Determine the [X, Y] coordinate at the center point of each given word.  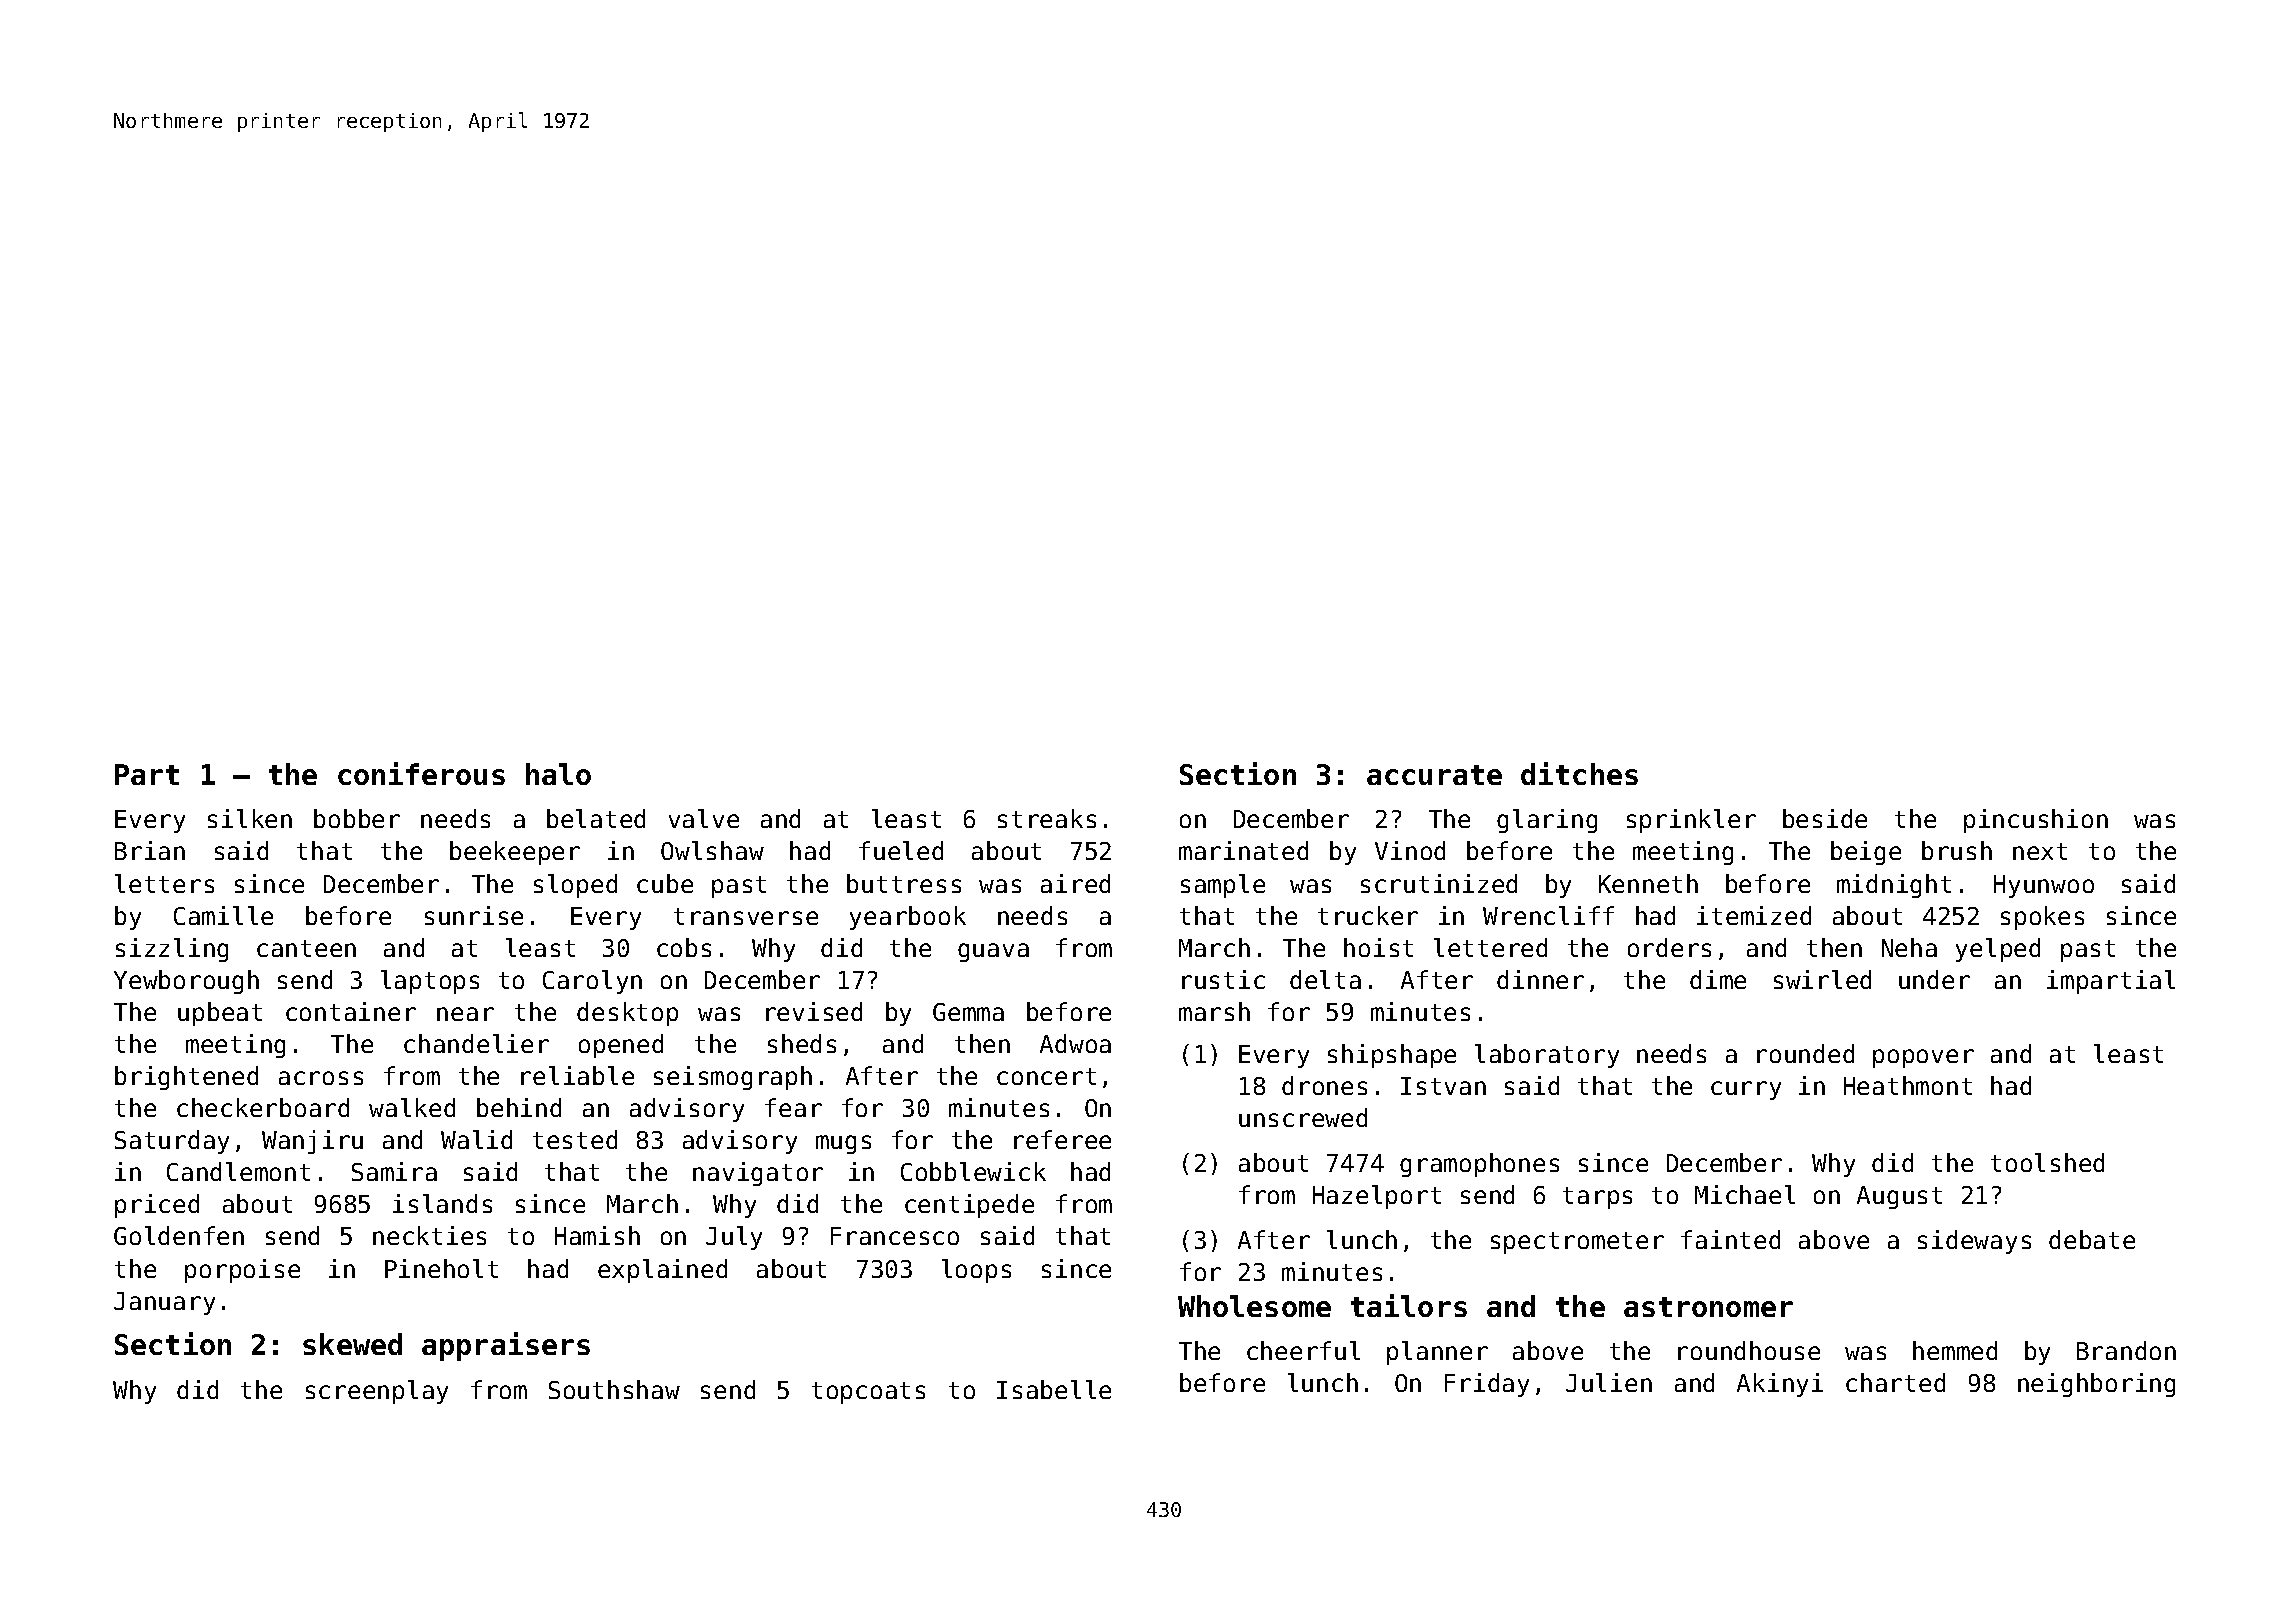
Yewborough [186, 982]
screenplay [377, 1392]
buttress [904, 883]
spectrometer [1577, 1243]
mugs [843, 1144]
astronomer [1708, 1307]
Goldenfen [179, 1235]
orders [1669, 947]
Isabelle [1054, 1389]
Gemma [968, 1012]
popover [1923, 1058]
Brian [150, 850]
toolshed [2047, 1162]
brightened [186, 1078]
